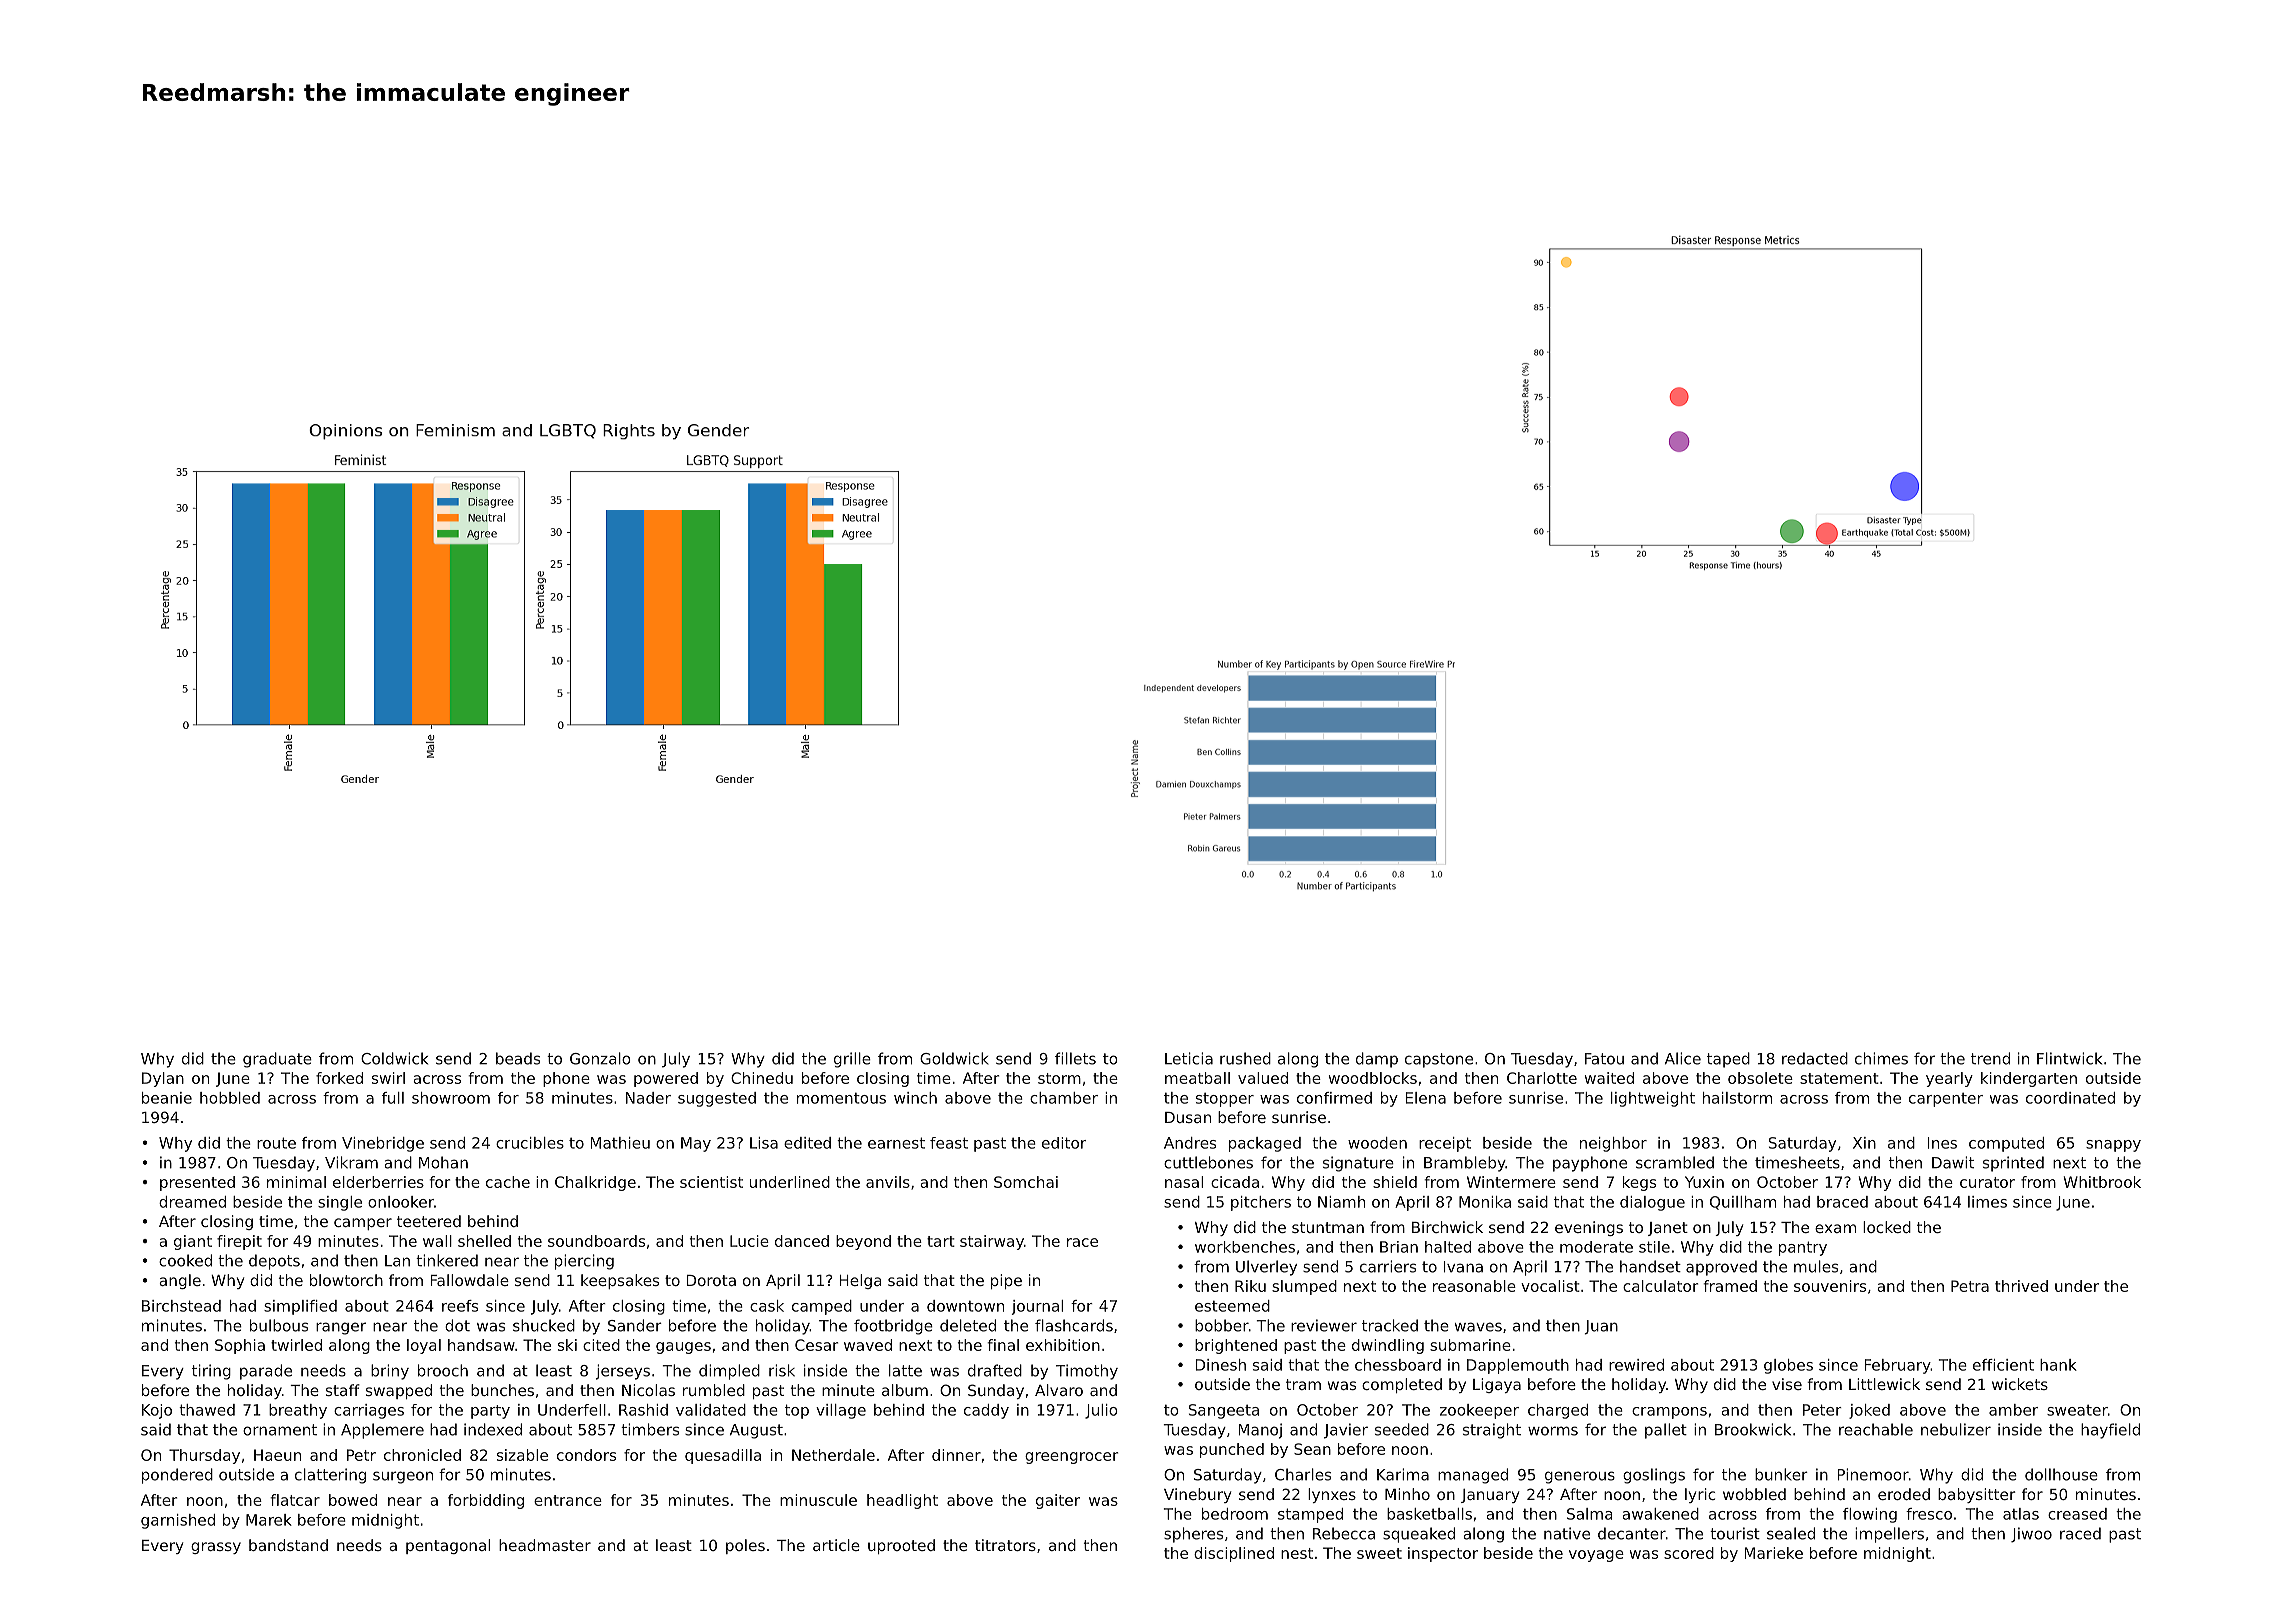 The image size is (2282, 1614). What do you see at coordinates (1189, 1058) in the page?
I see `Leticia` at bounding box center [1189, 1058].
